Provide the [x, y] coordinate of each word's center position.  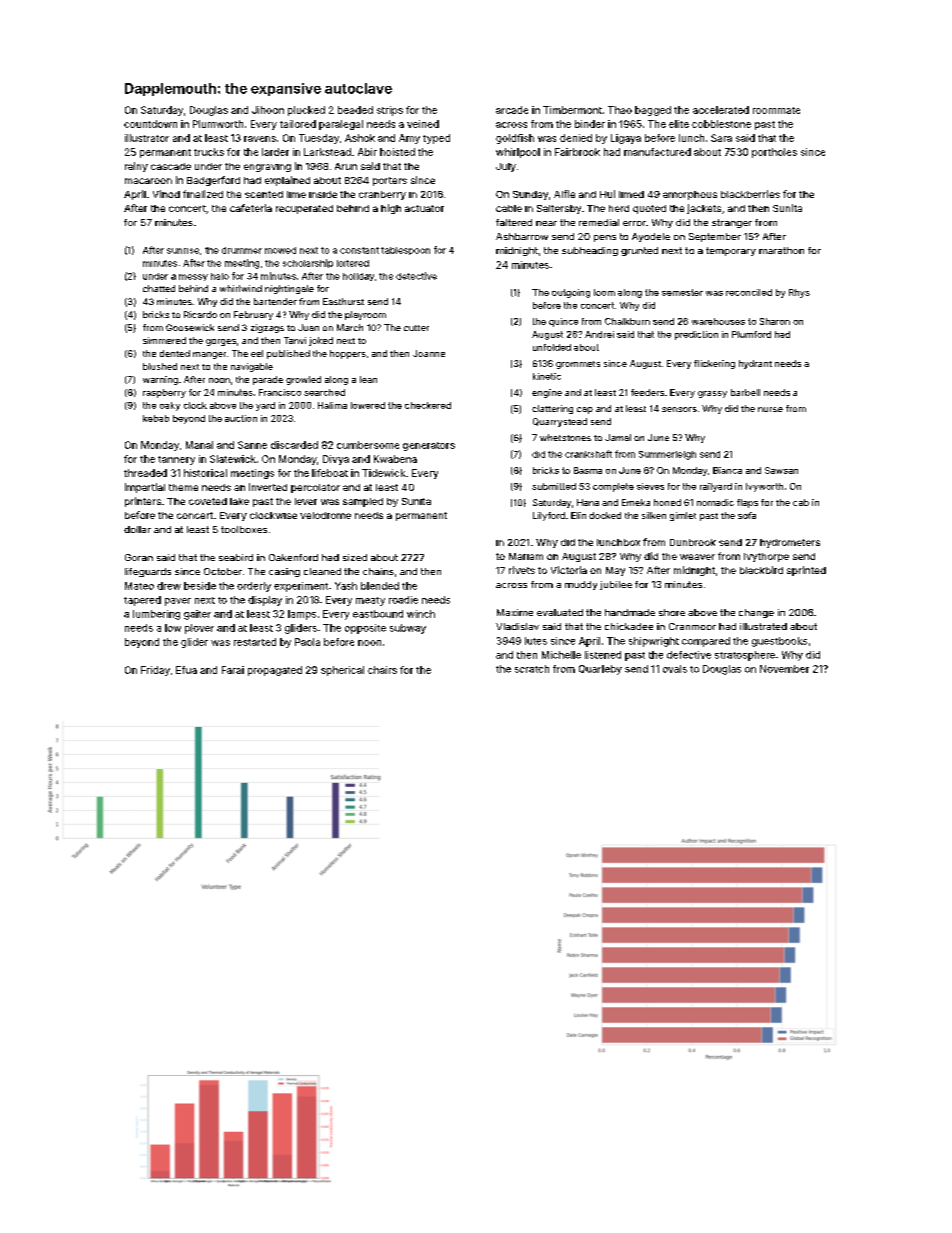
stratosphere [745, 656]
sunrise [183, 251]
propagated [275, 671]
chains [378, 571]
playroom [365, 315]
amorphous [690, 195]
